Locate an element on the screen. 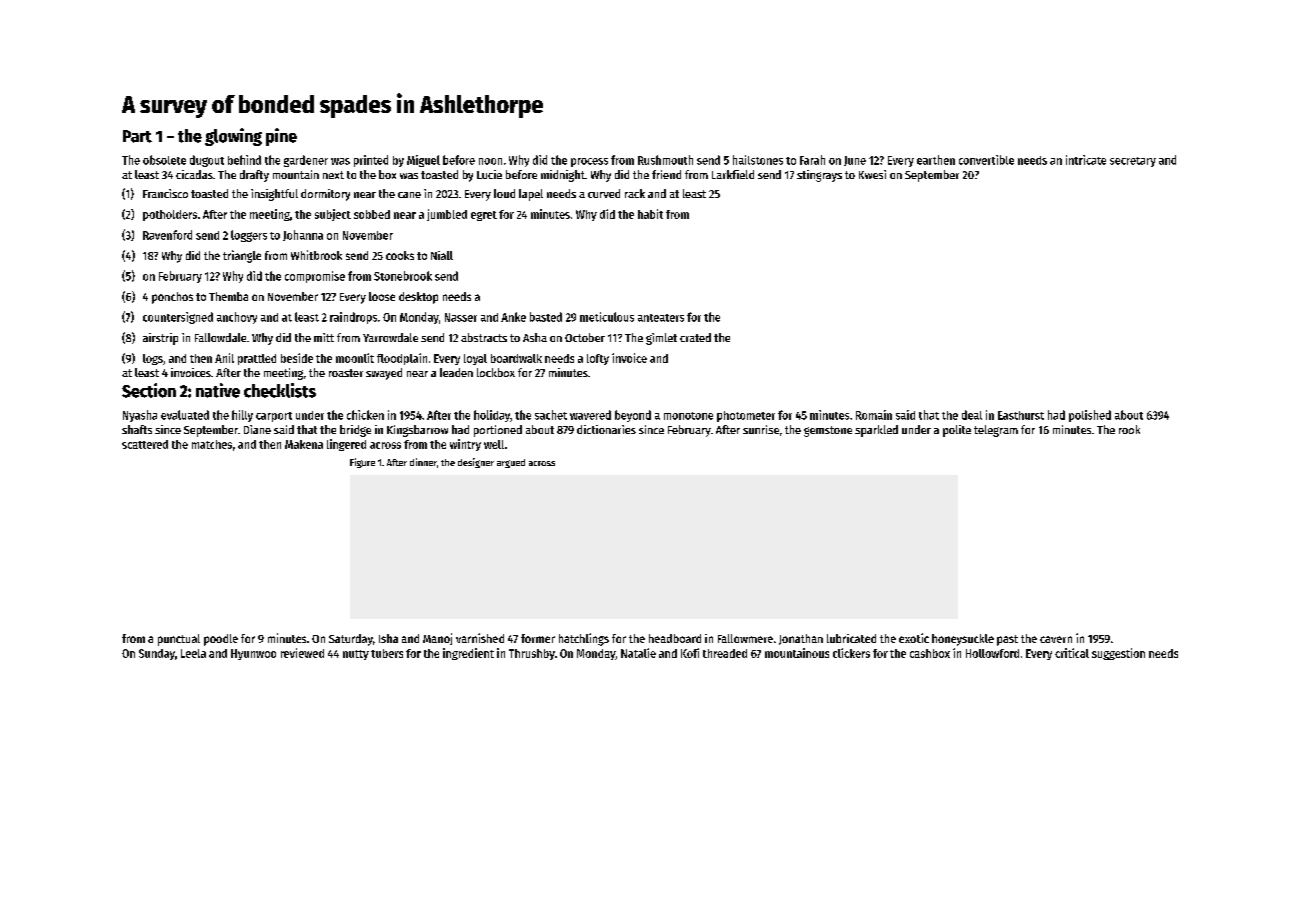 The width and height of the screenshot is (1308, 924). telegram is located at coordinates (996, 431).
